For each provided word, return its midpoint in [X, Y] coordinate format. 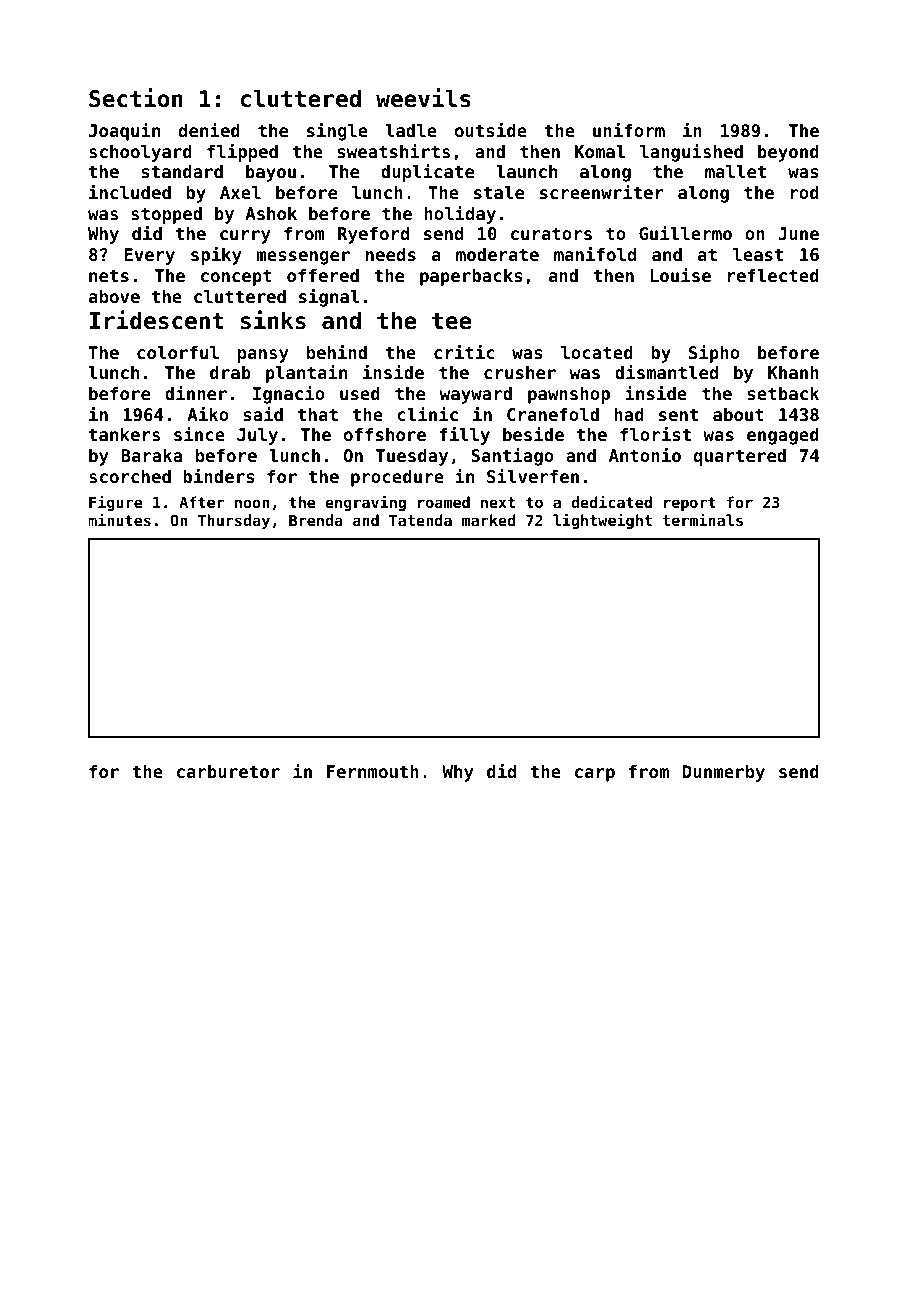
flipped [242, 153]
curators [551, 234]
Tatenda [420, 520]
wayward [476, 395]
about [738, 414]
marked [489, 520]
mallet [735, 171]
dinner [196, 393]
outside [491, 130]
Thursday [234, 521]
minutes [119, 519]
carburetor [228, 771]
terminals [703, 519]
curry [245, 237]
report [690, 504]
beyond [788, 153]
